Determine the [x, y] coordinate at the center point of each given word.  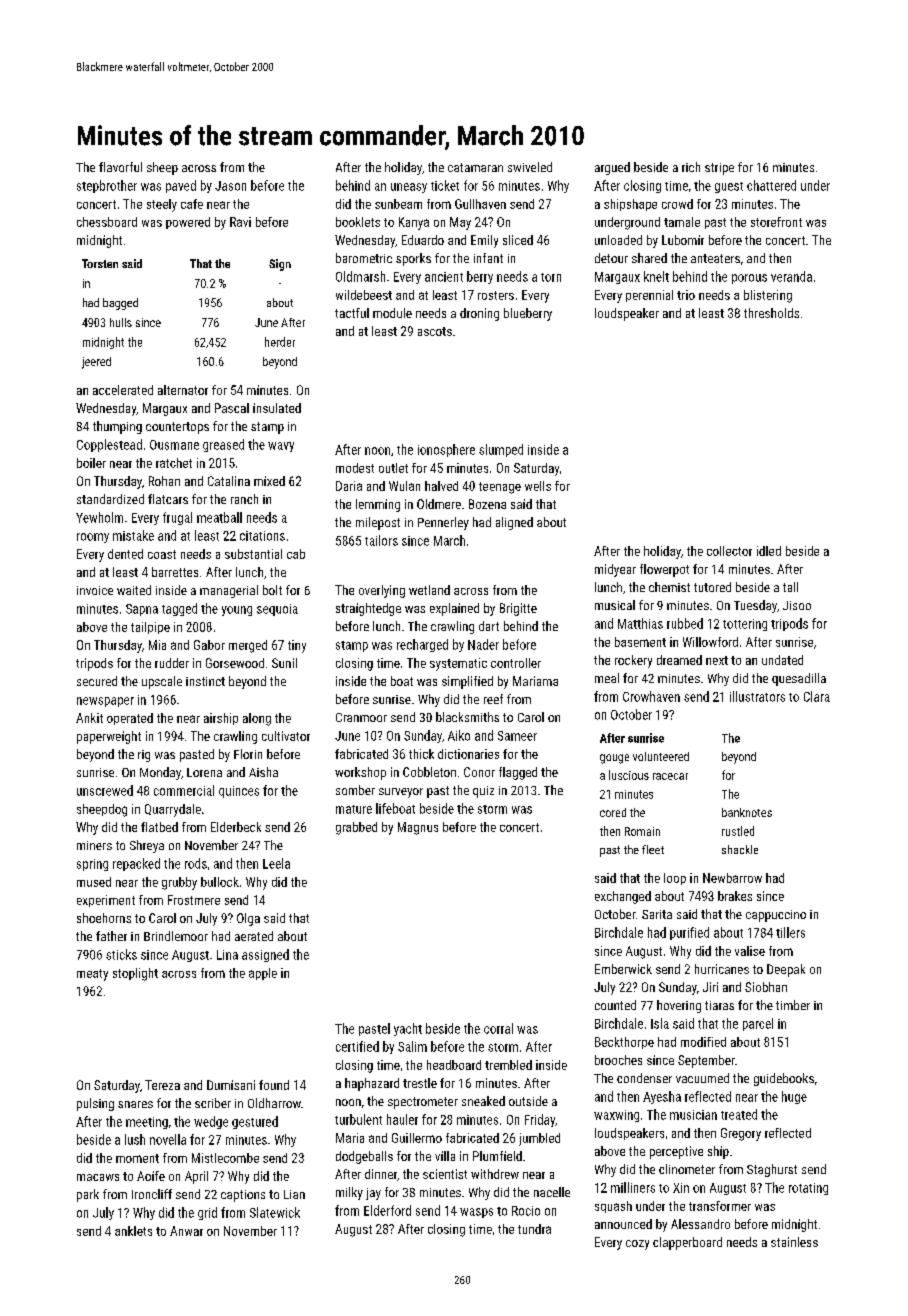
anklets [133, 1231]
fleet [653, 849]
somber [355, 790]
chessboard [107, 222]
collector [729, 551]
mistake [133, 535]
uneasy [409, 188]
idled [769, 551]
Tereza [162, 1085]
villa [445, 1156]
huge [794, 1097]
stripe [719, 169]
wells [538, 486]
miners [94, 845]
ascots [435, 331]
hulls [121, 322]
